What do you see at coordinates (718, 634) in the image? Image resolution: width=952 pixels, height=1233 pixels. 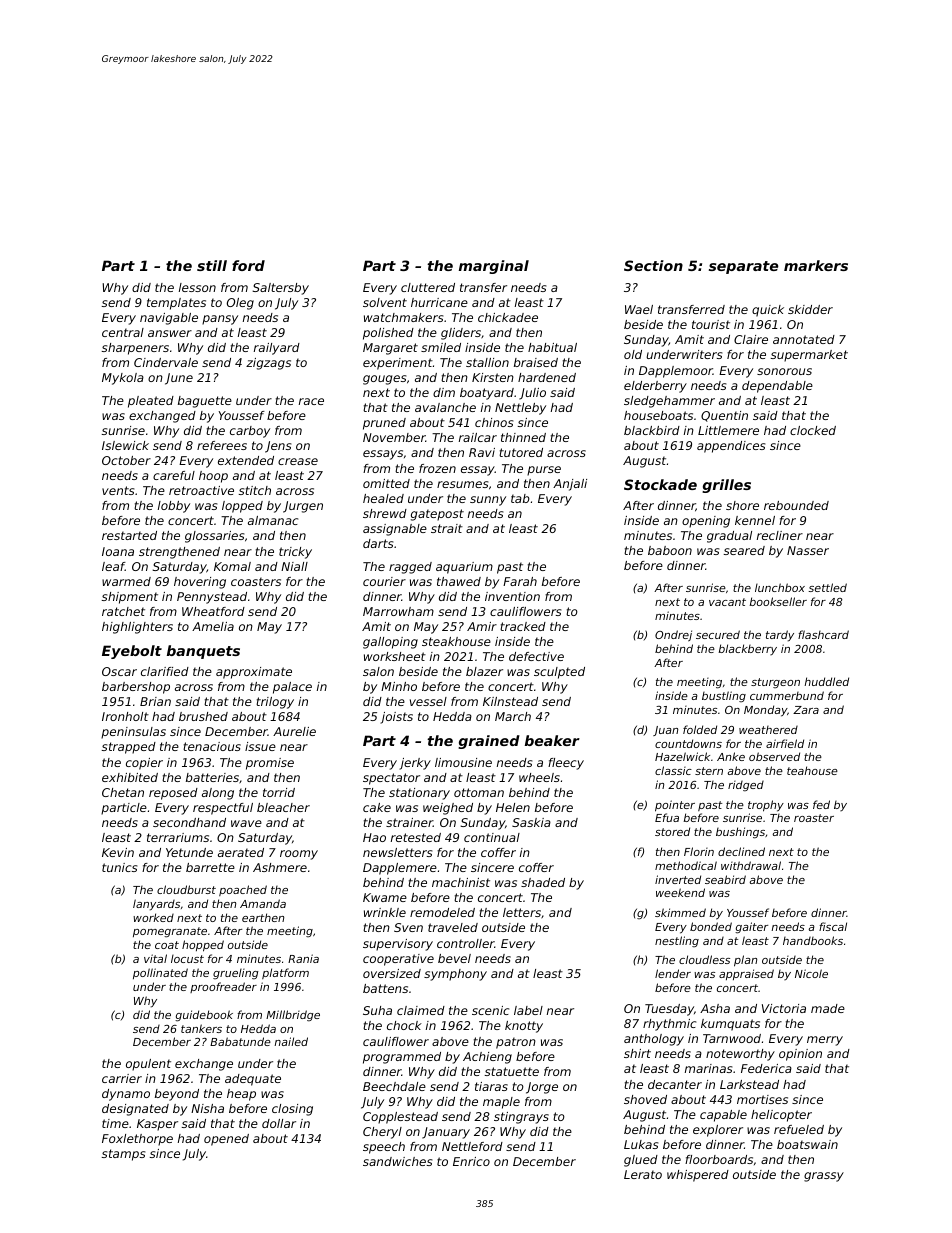 I see `secured` at bounding box center [718, 634].
